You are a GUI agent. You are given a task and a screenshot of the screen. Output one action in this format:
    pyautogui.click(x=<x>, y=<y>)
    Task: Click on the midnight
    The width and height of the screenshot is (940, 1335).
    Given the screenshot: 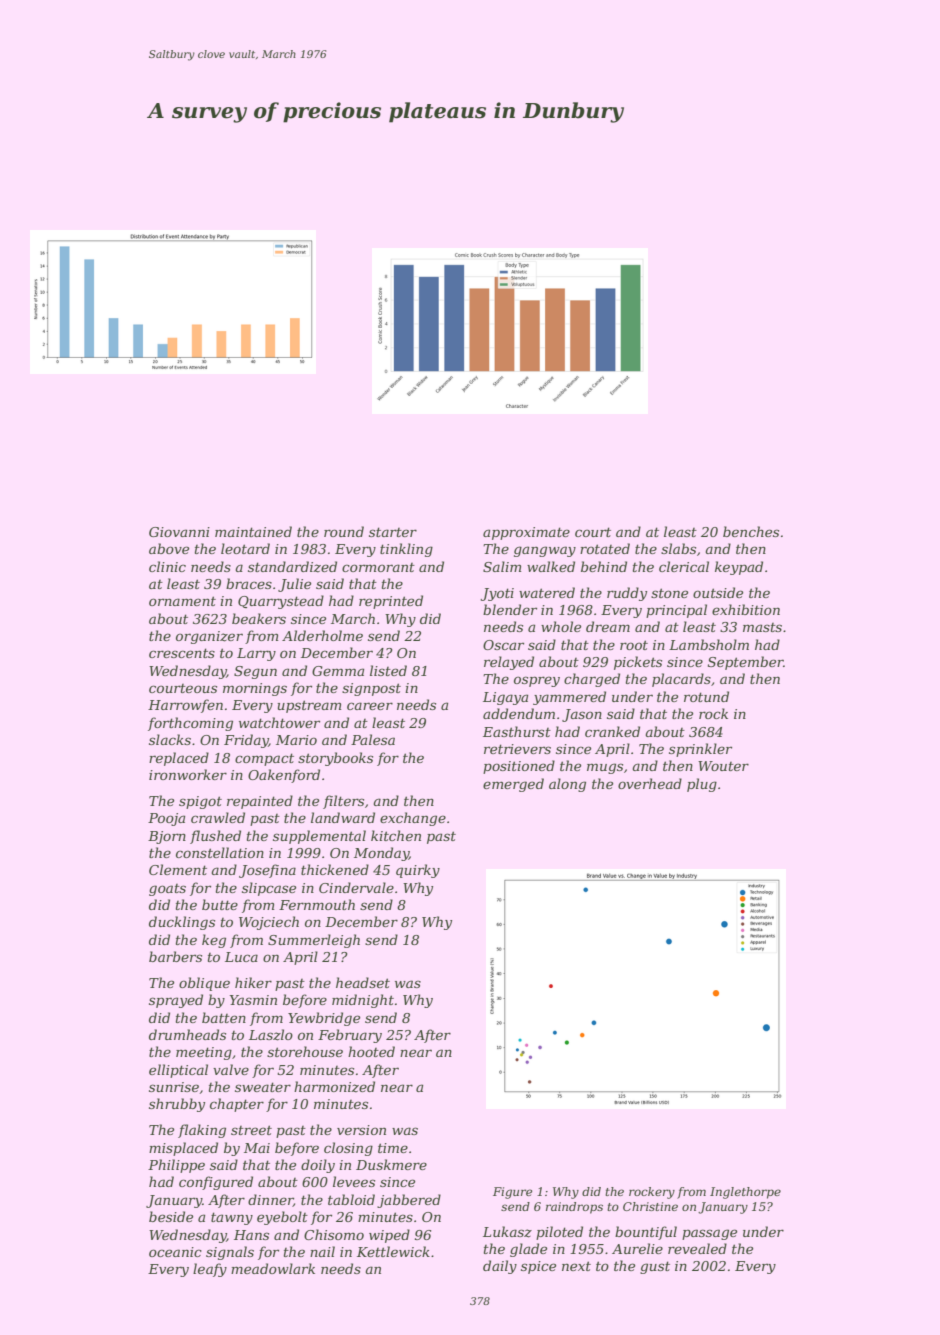 What is the action you would take?
    pyautogui.click(x=363, y=1001)
